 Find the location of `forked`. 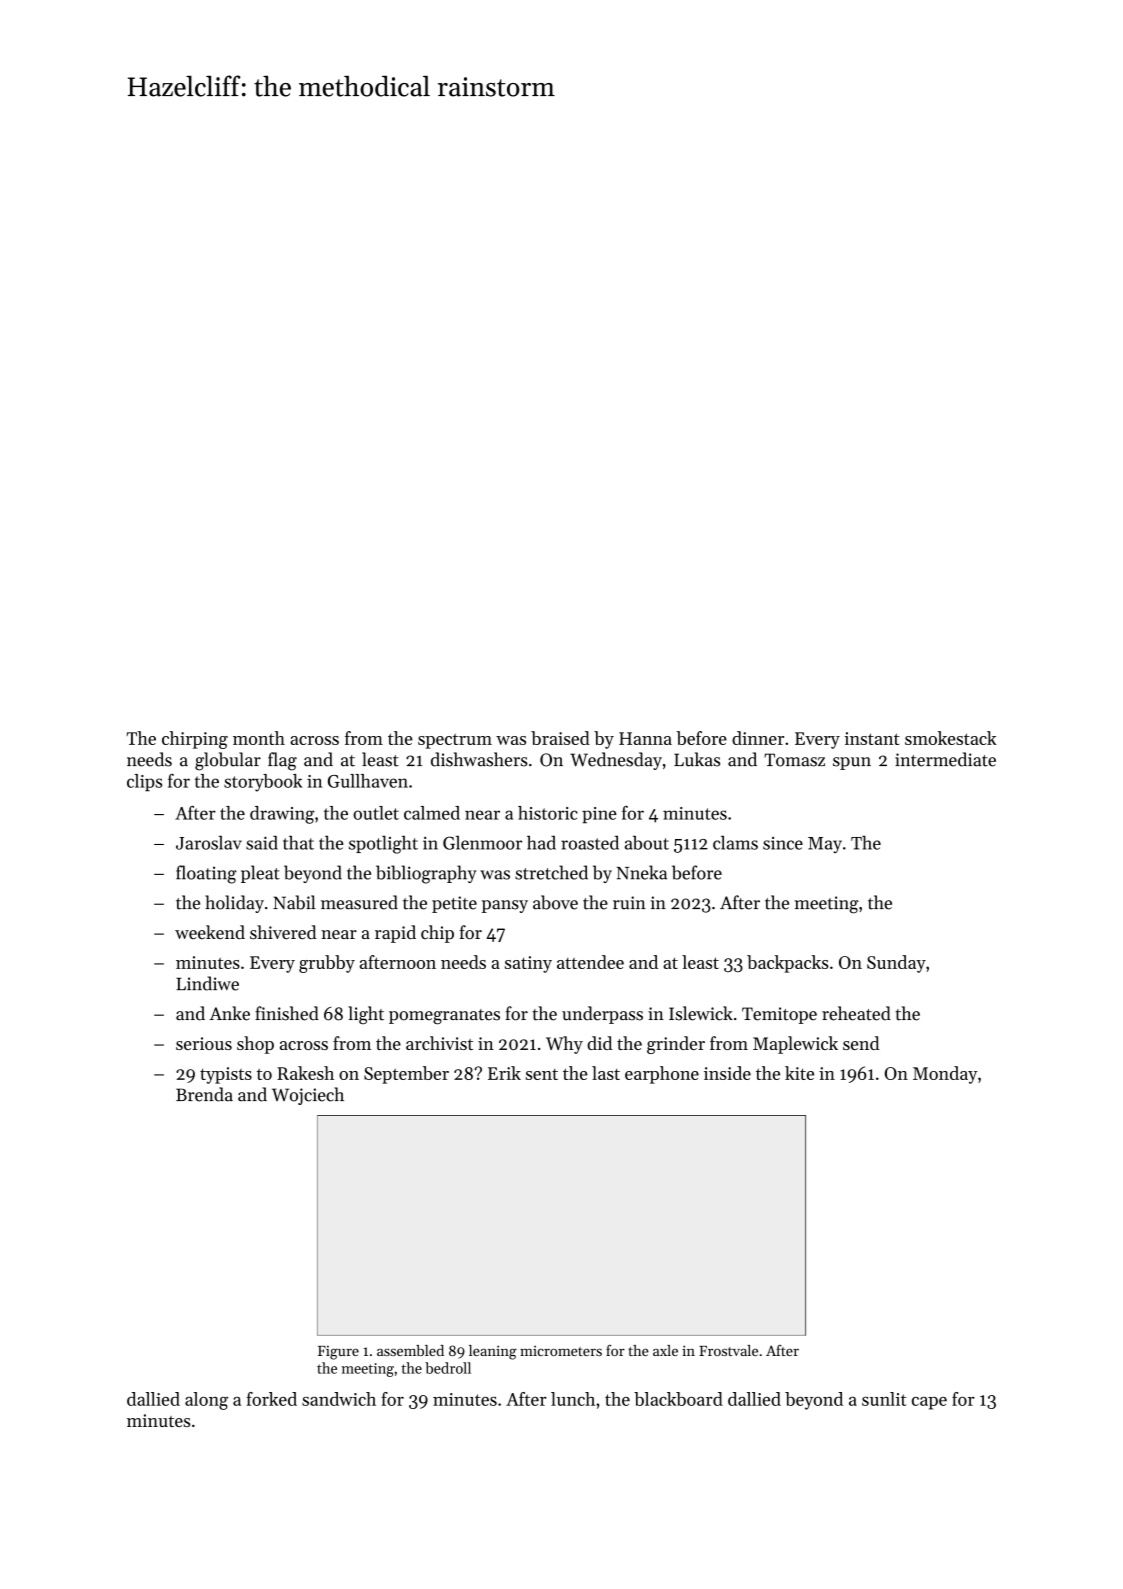

forked is located at coordinates (271, 1399).
